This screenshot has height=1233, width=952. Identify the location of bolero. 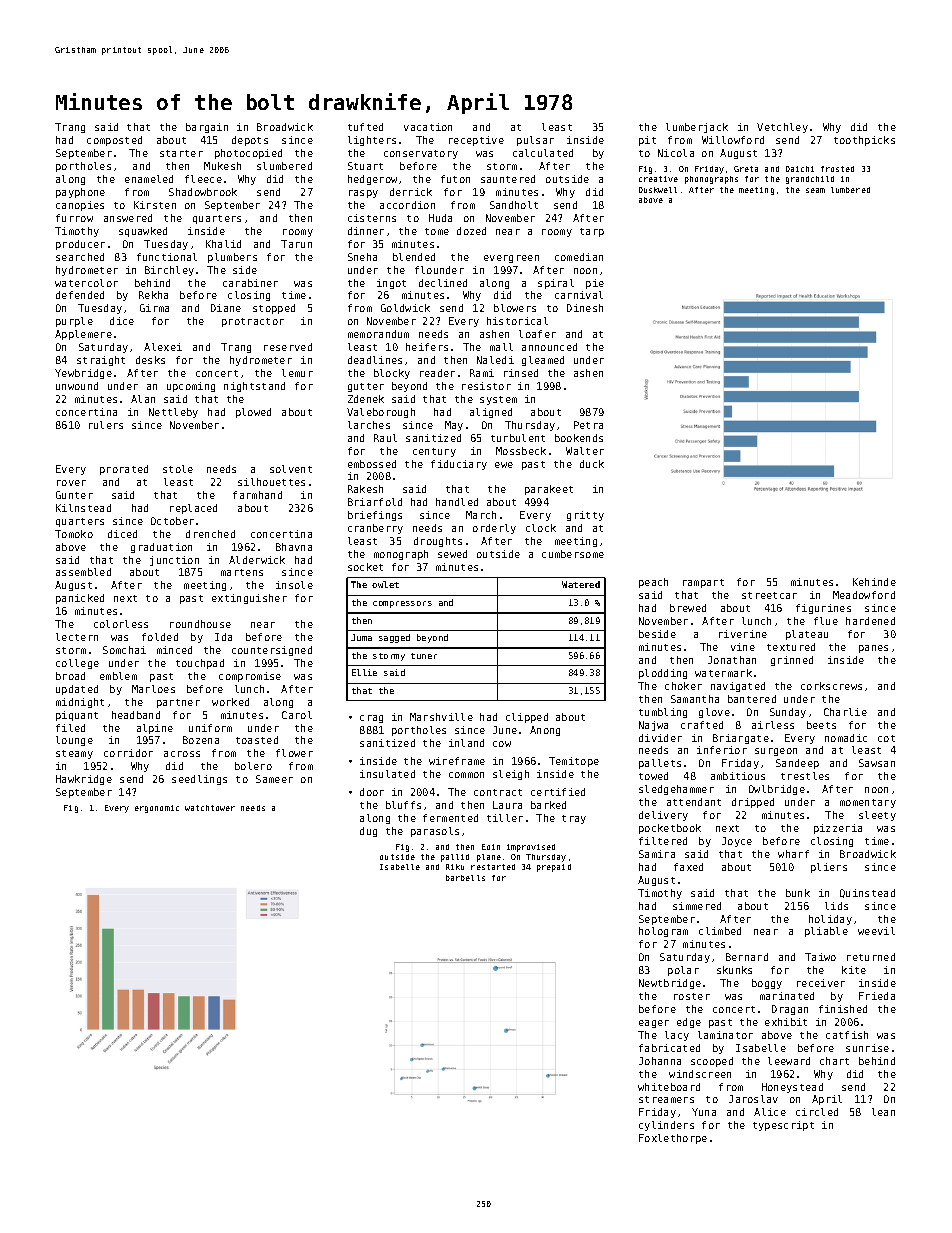
(253, 766).
